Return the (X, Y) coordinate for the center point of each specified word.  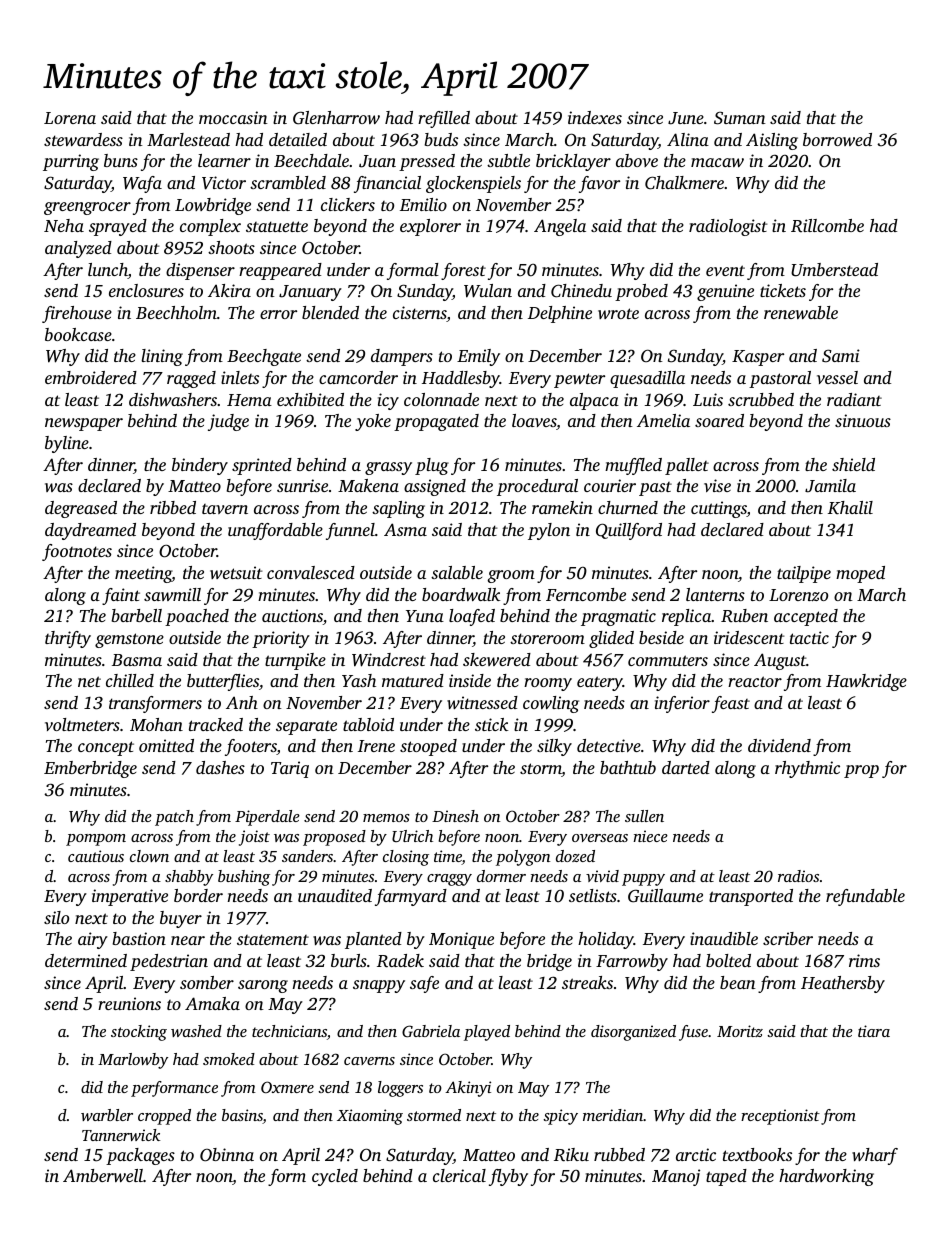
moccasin (233, 117)
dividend (779, 745)
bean (738, 982)
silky (554, 747)
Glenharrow (336, 118)
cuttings (719, 509)
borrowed (837, 139)
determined (86, 960)
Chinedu (581, 291)
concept (106, 748)
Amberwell (103, 1175)
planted (373, 940)
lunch (108, 271)
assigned (435, 487)
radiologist (728, 227)
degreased (81, 509)
